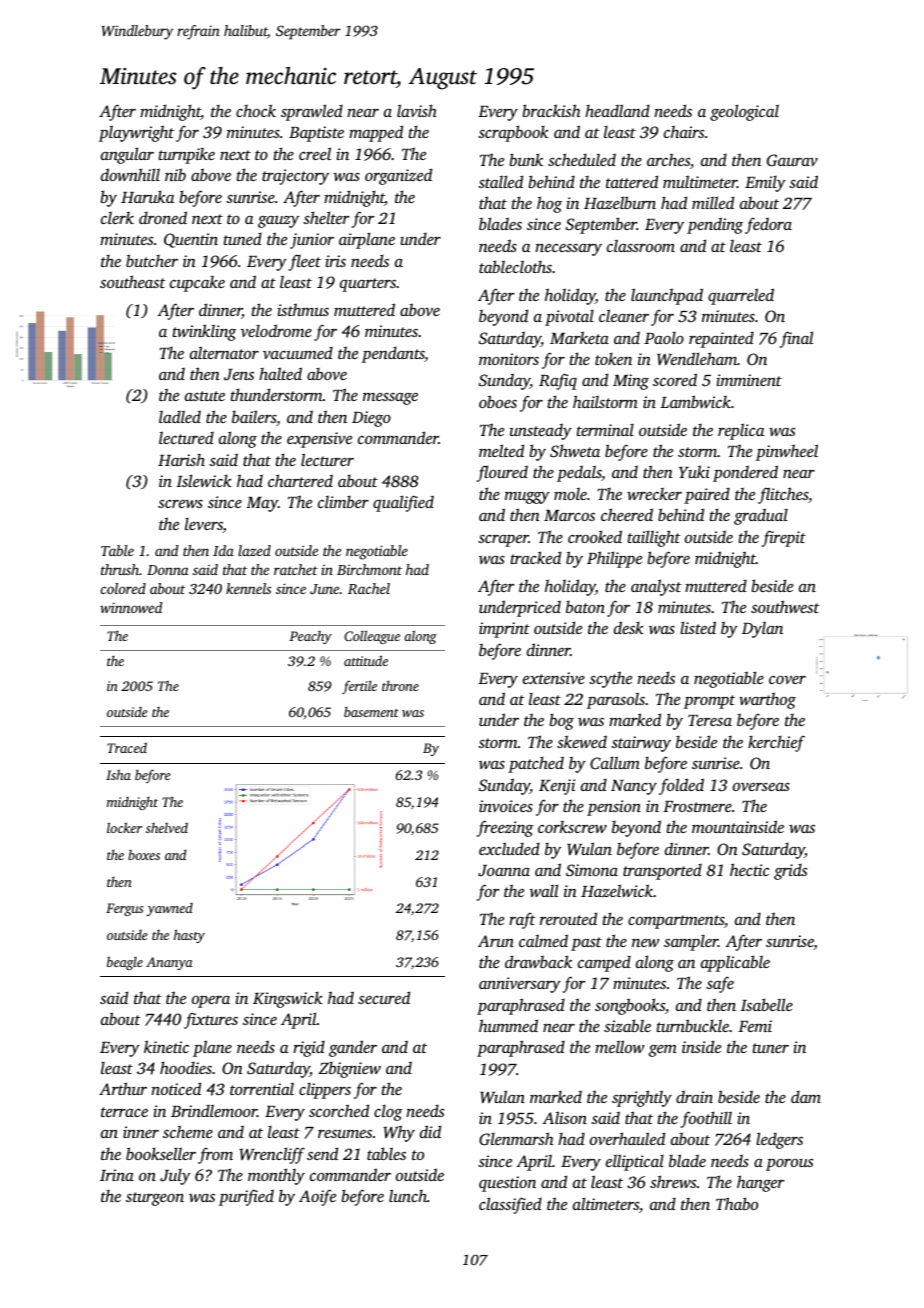 The height and width of the document is (1308, 924). Describe the element at coordinates (568, 250) in the document. I see `necessary` at that location.
